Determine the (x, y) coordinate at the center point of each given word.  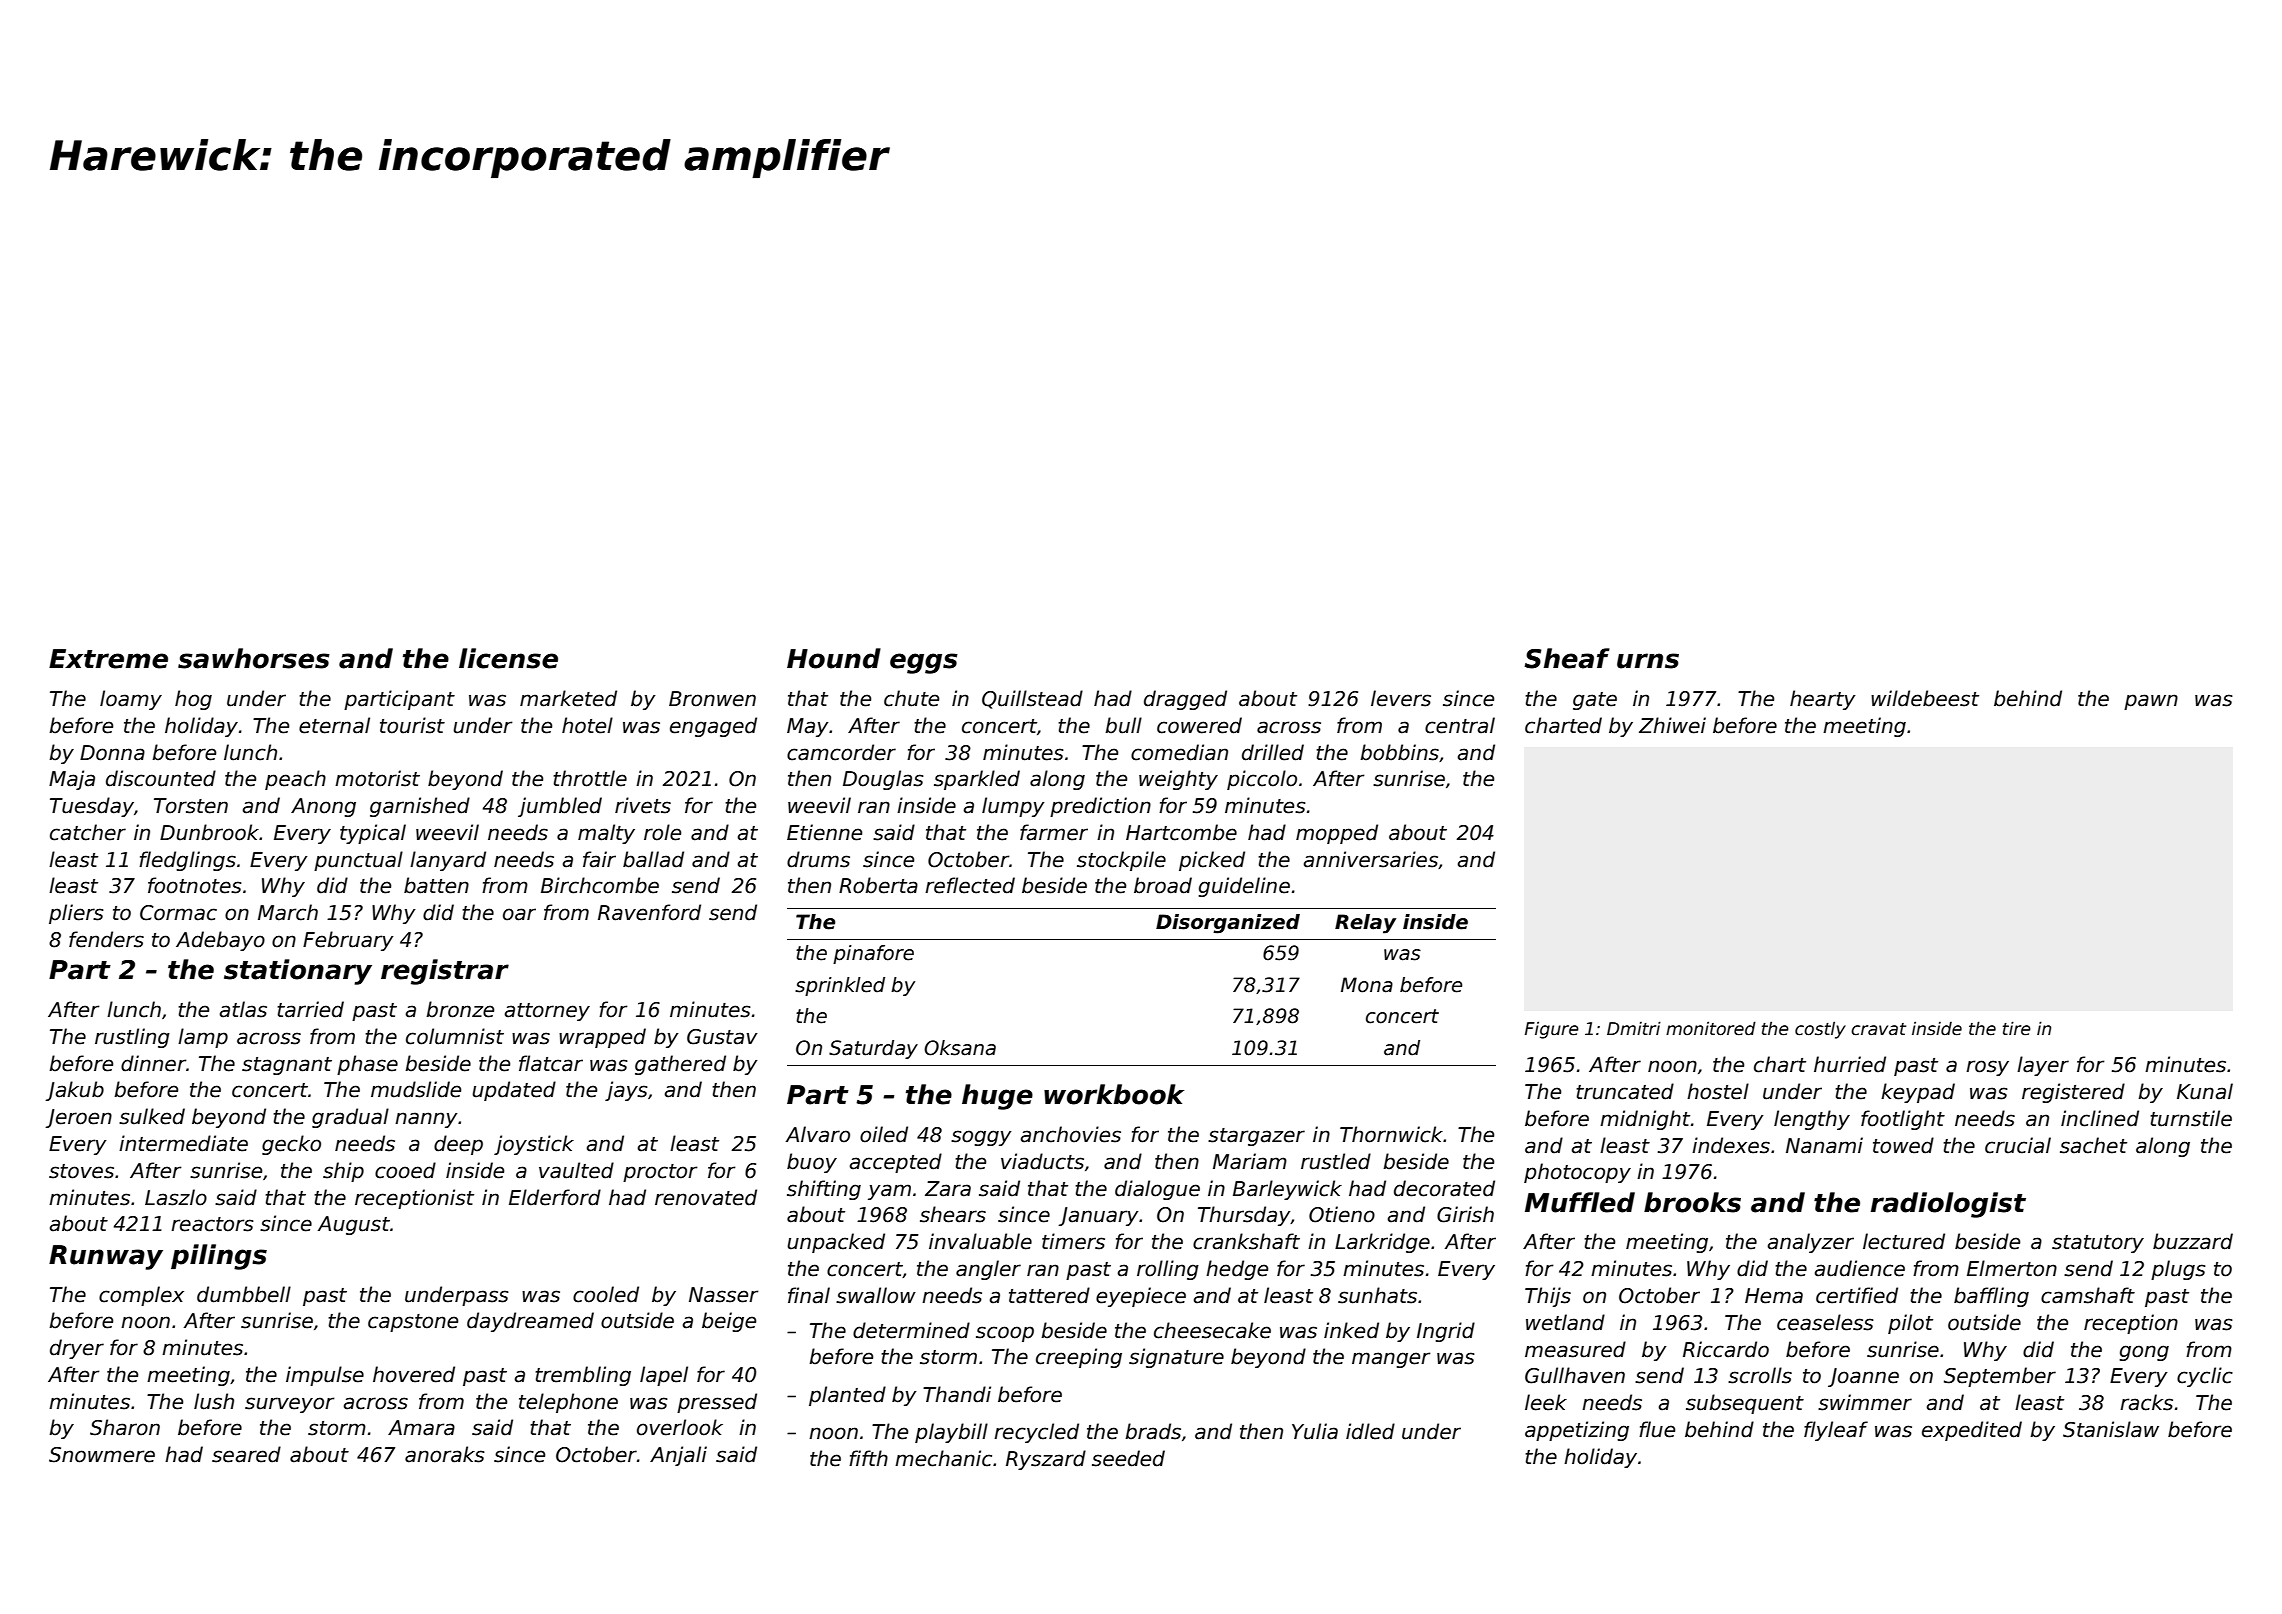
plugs (2178, 1270)
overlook (680, 1427)
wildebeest (1925, 698)
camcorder (841, 752)
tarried (310, 1009)
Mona (1367, 985)
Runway (106, 1257)
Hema (1774, 1296)
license (508, 658)
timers (1073, 1241)
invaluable (980, 1241)
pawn (2151, 702)
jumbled (560, 807)
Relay (1365, 924)
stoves (81, 1171)
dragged (1185, 700)
